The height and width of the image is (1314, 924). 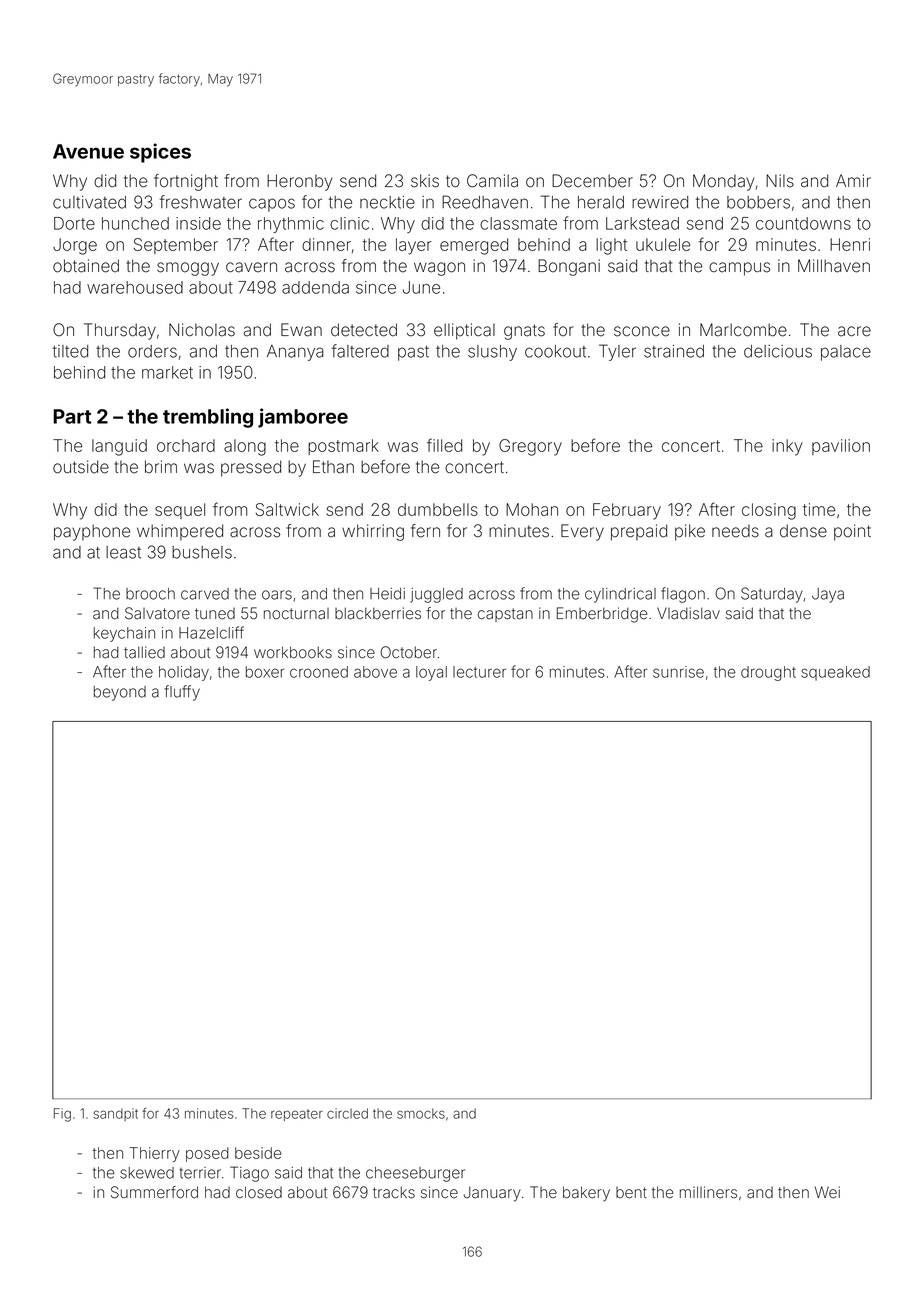 I want to click on Amir, so click(x=853, y=180).
